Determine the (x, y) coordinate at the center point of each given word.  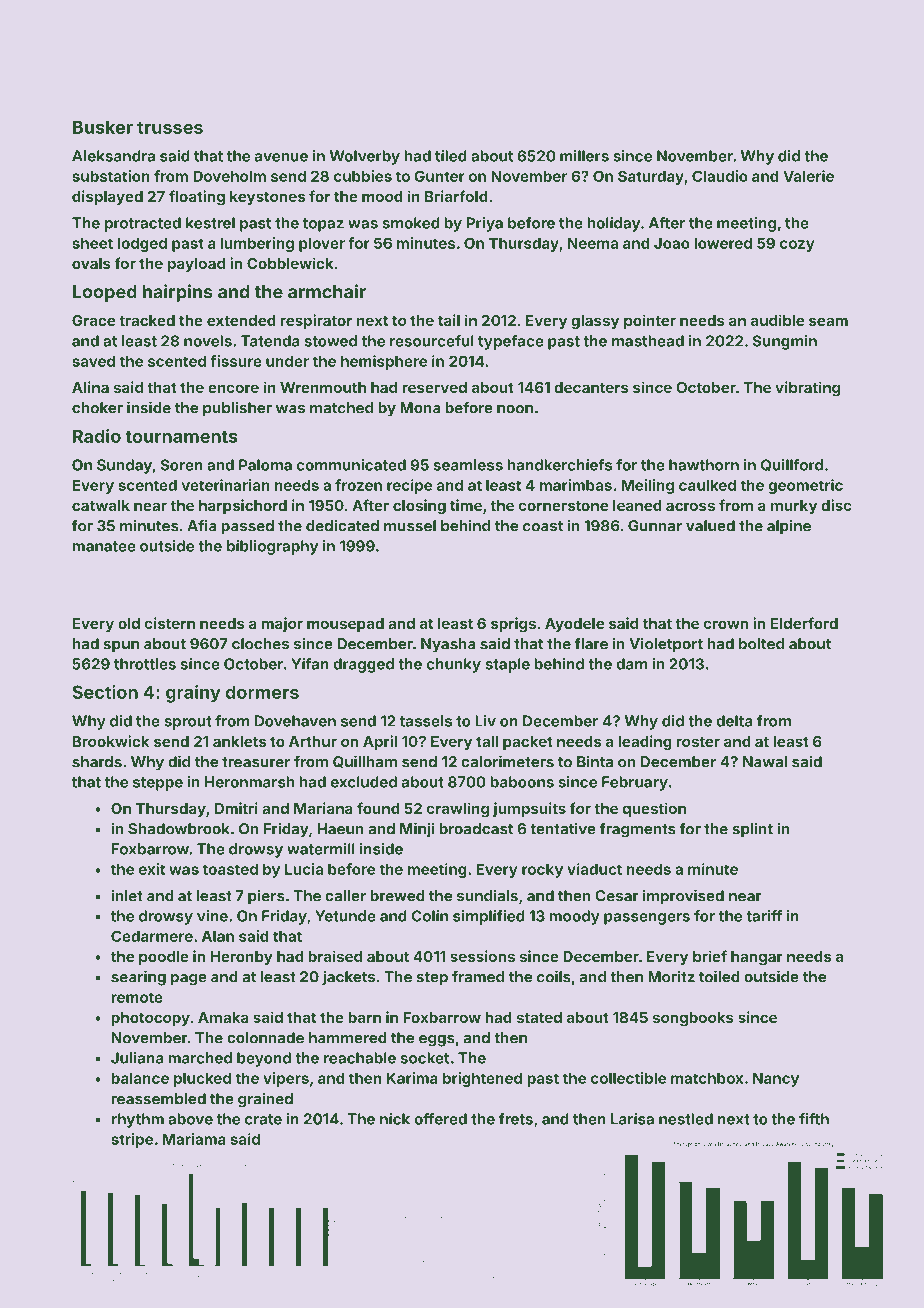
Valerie (808, 176)
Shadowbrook (179, 829)
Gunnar (655, 526)
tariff (764, 916)
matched (341, 408)
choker (97, 408)
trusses (170, 127)
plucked (202, 1079)
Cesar (617, 896)
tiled (451, 156)
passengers (647, 919)
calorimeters (507, 761)
